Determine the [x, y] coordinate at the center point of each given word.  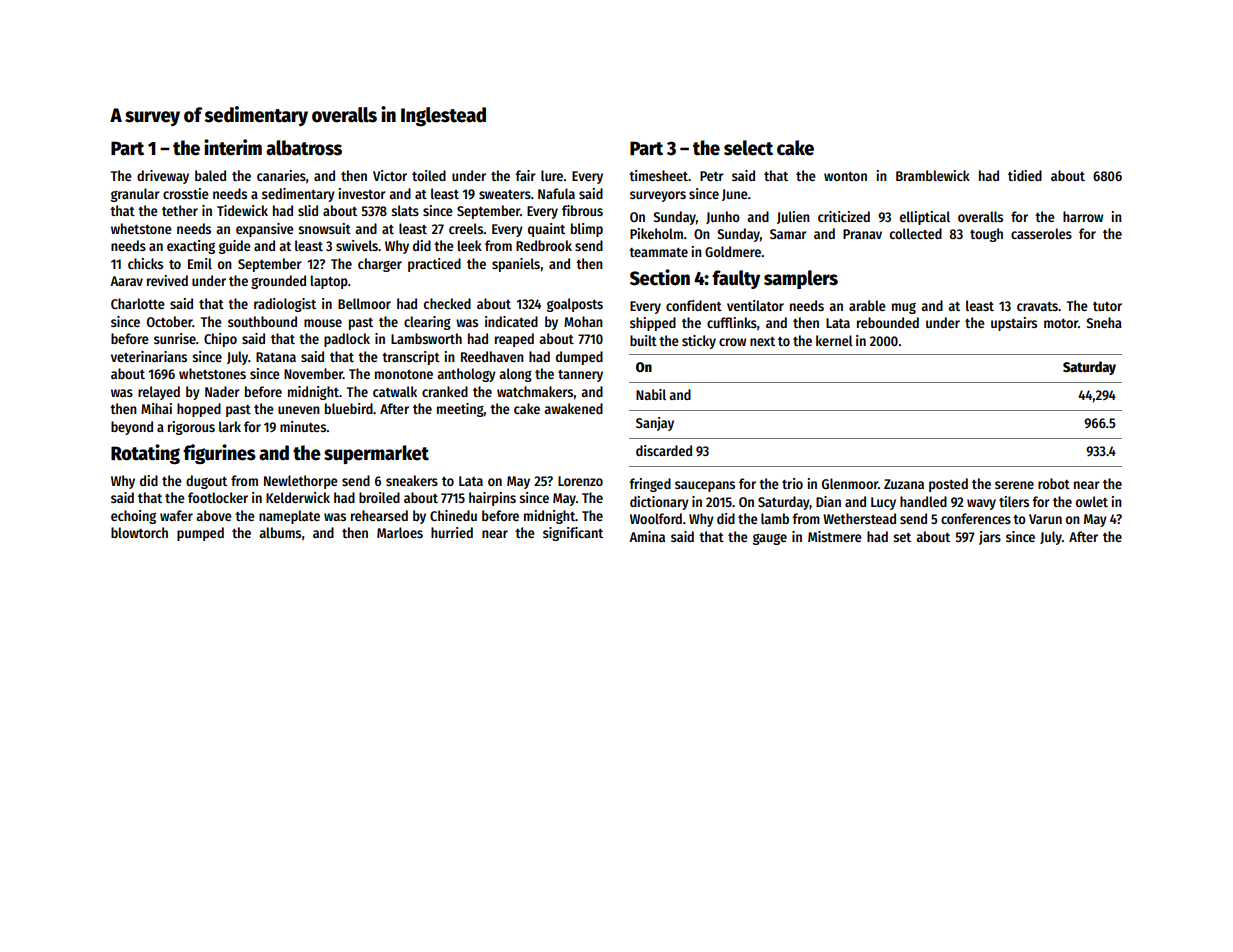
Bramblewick [933, 175]
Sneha [1104, 322]
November [313, 373]
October [170, 321]
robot [1054, 483]
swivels [357, 245]
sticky [699, 342]
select [748, 148]
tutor [1107, 306]
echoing [133, 517]
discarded [664, 450]
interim [233, 147]
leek [470, 245]
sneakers [412, 480]
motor [1061, 323]
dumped [579, 358]
